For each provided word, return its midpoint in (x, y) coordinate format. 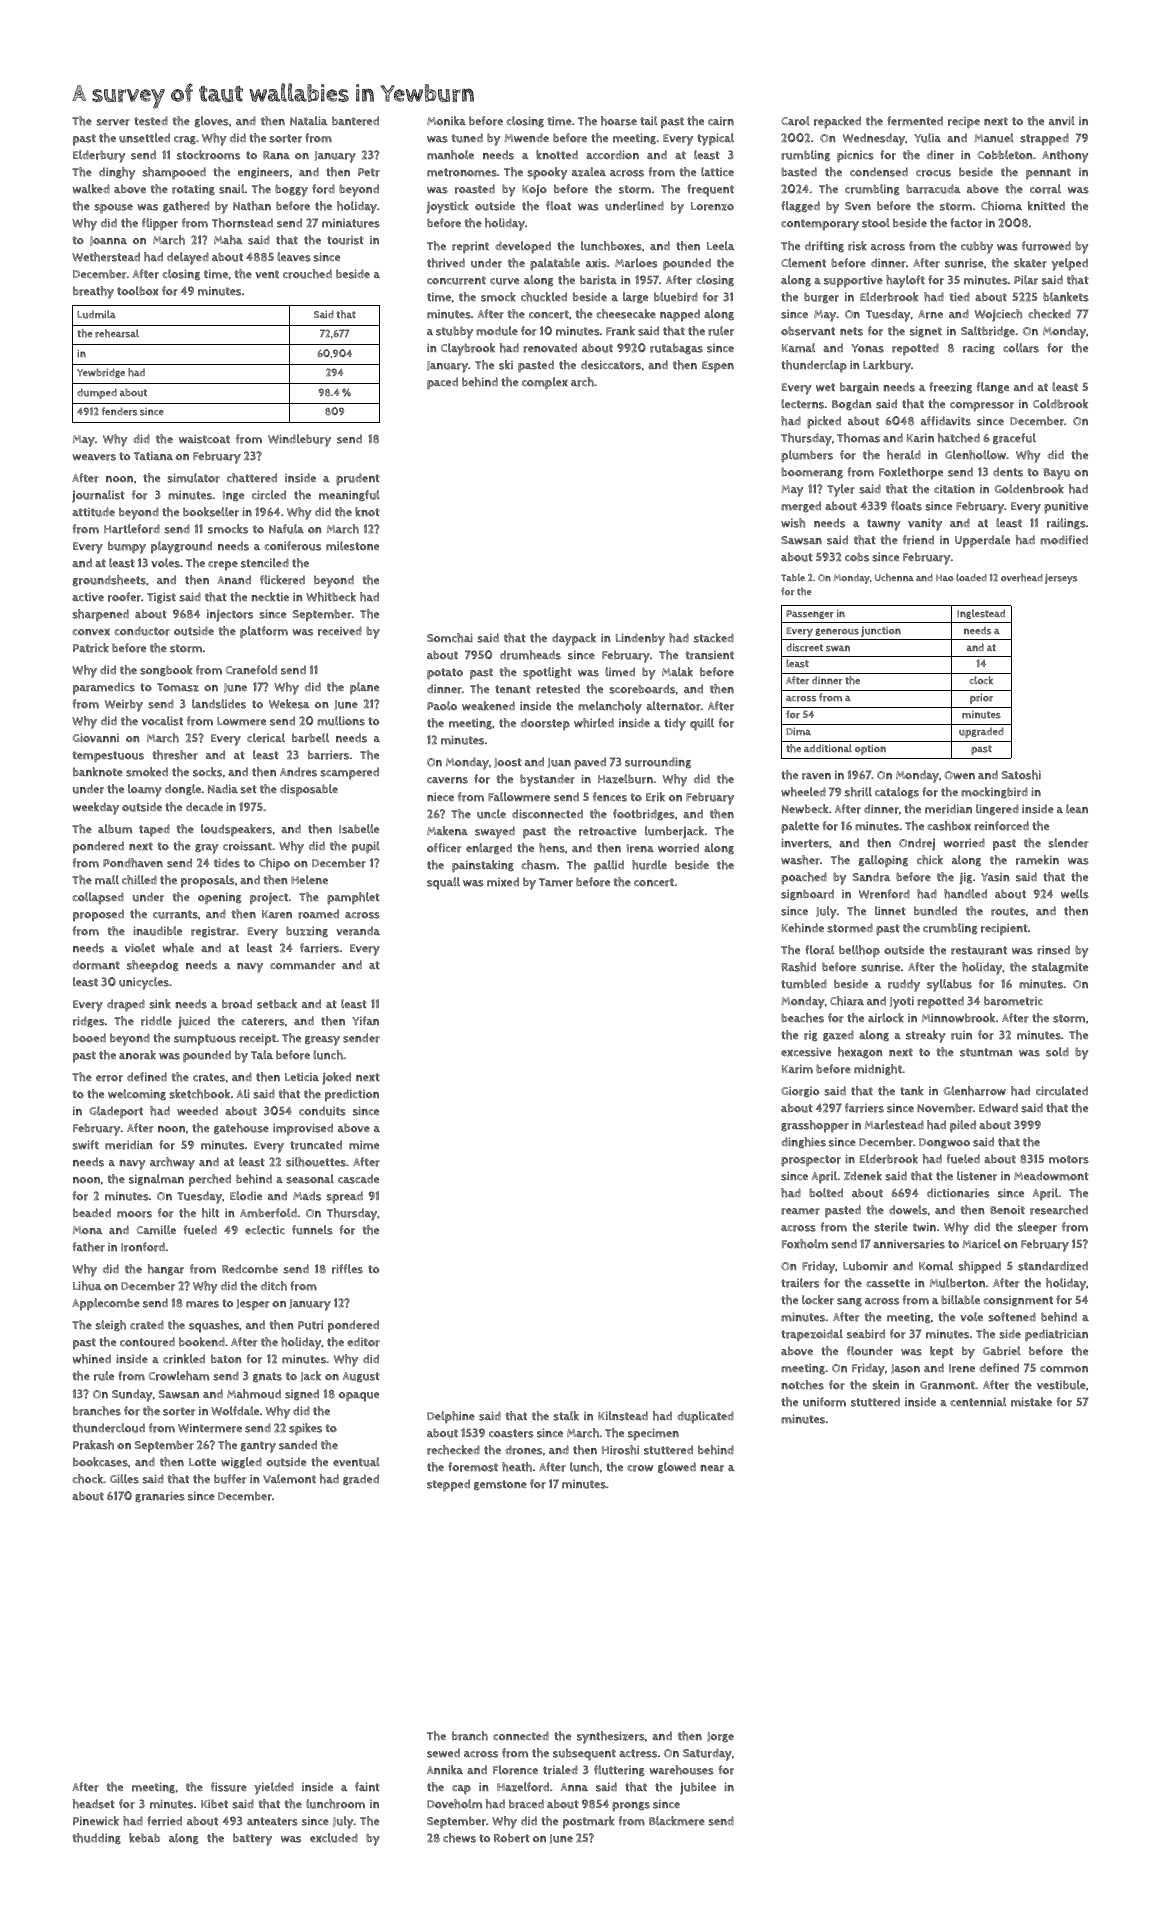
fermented (915, 121)
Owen (959, 775)
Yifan (365, 1020)
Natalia (309, 121)
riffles (347, 1269)
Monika (446, 121)
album (115, 829)
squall (443, 883)
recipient (1004, 929)
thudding (96, 1838)
